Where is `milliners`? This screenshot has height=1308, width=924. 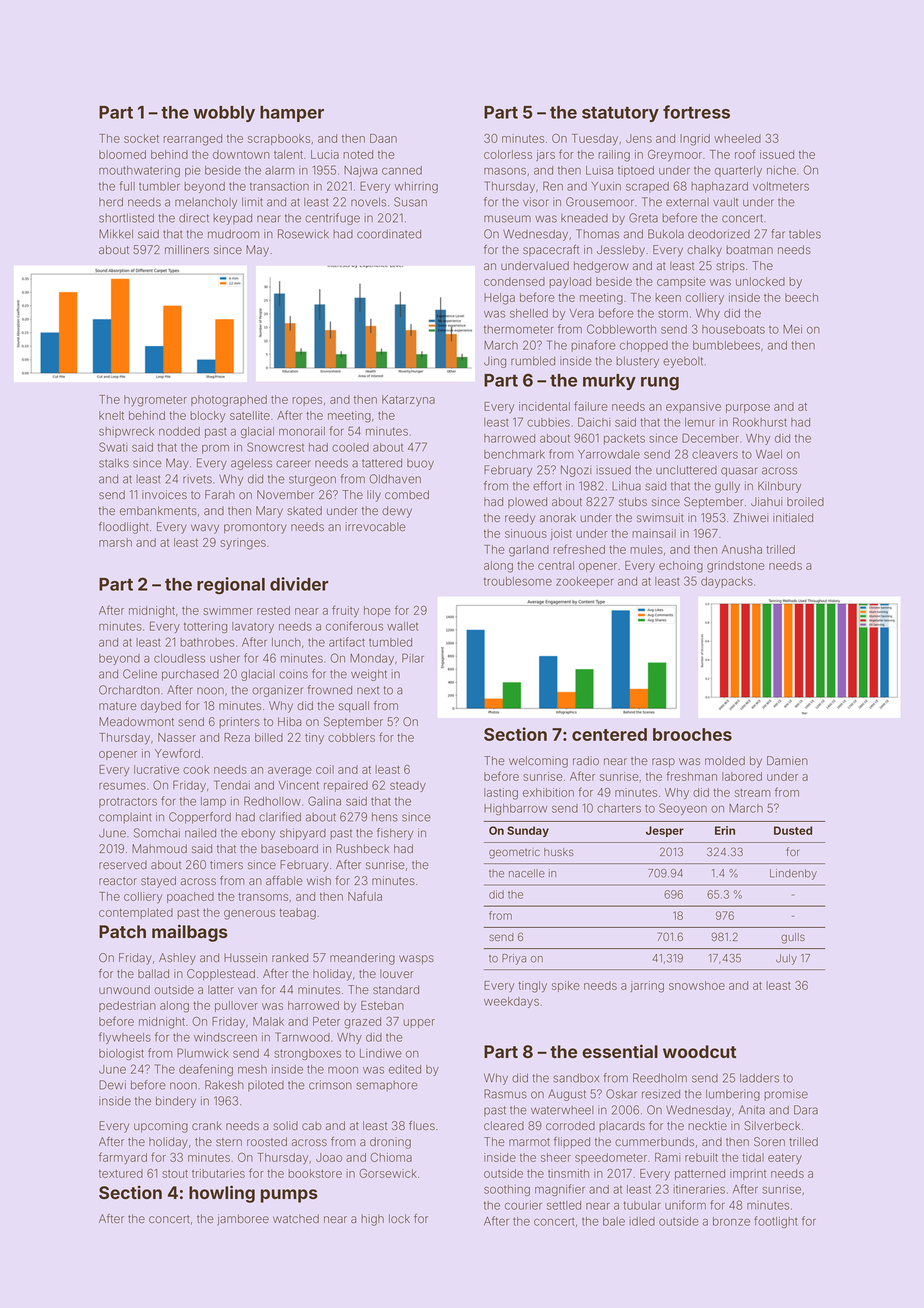 milliners is located at coordinates (187, 249).
